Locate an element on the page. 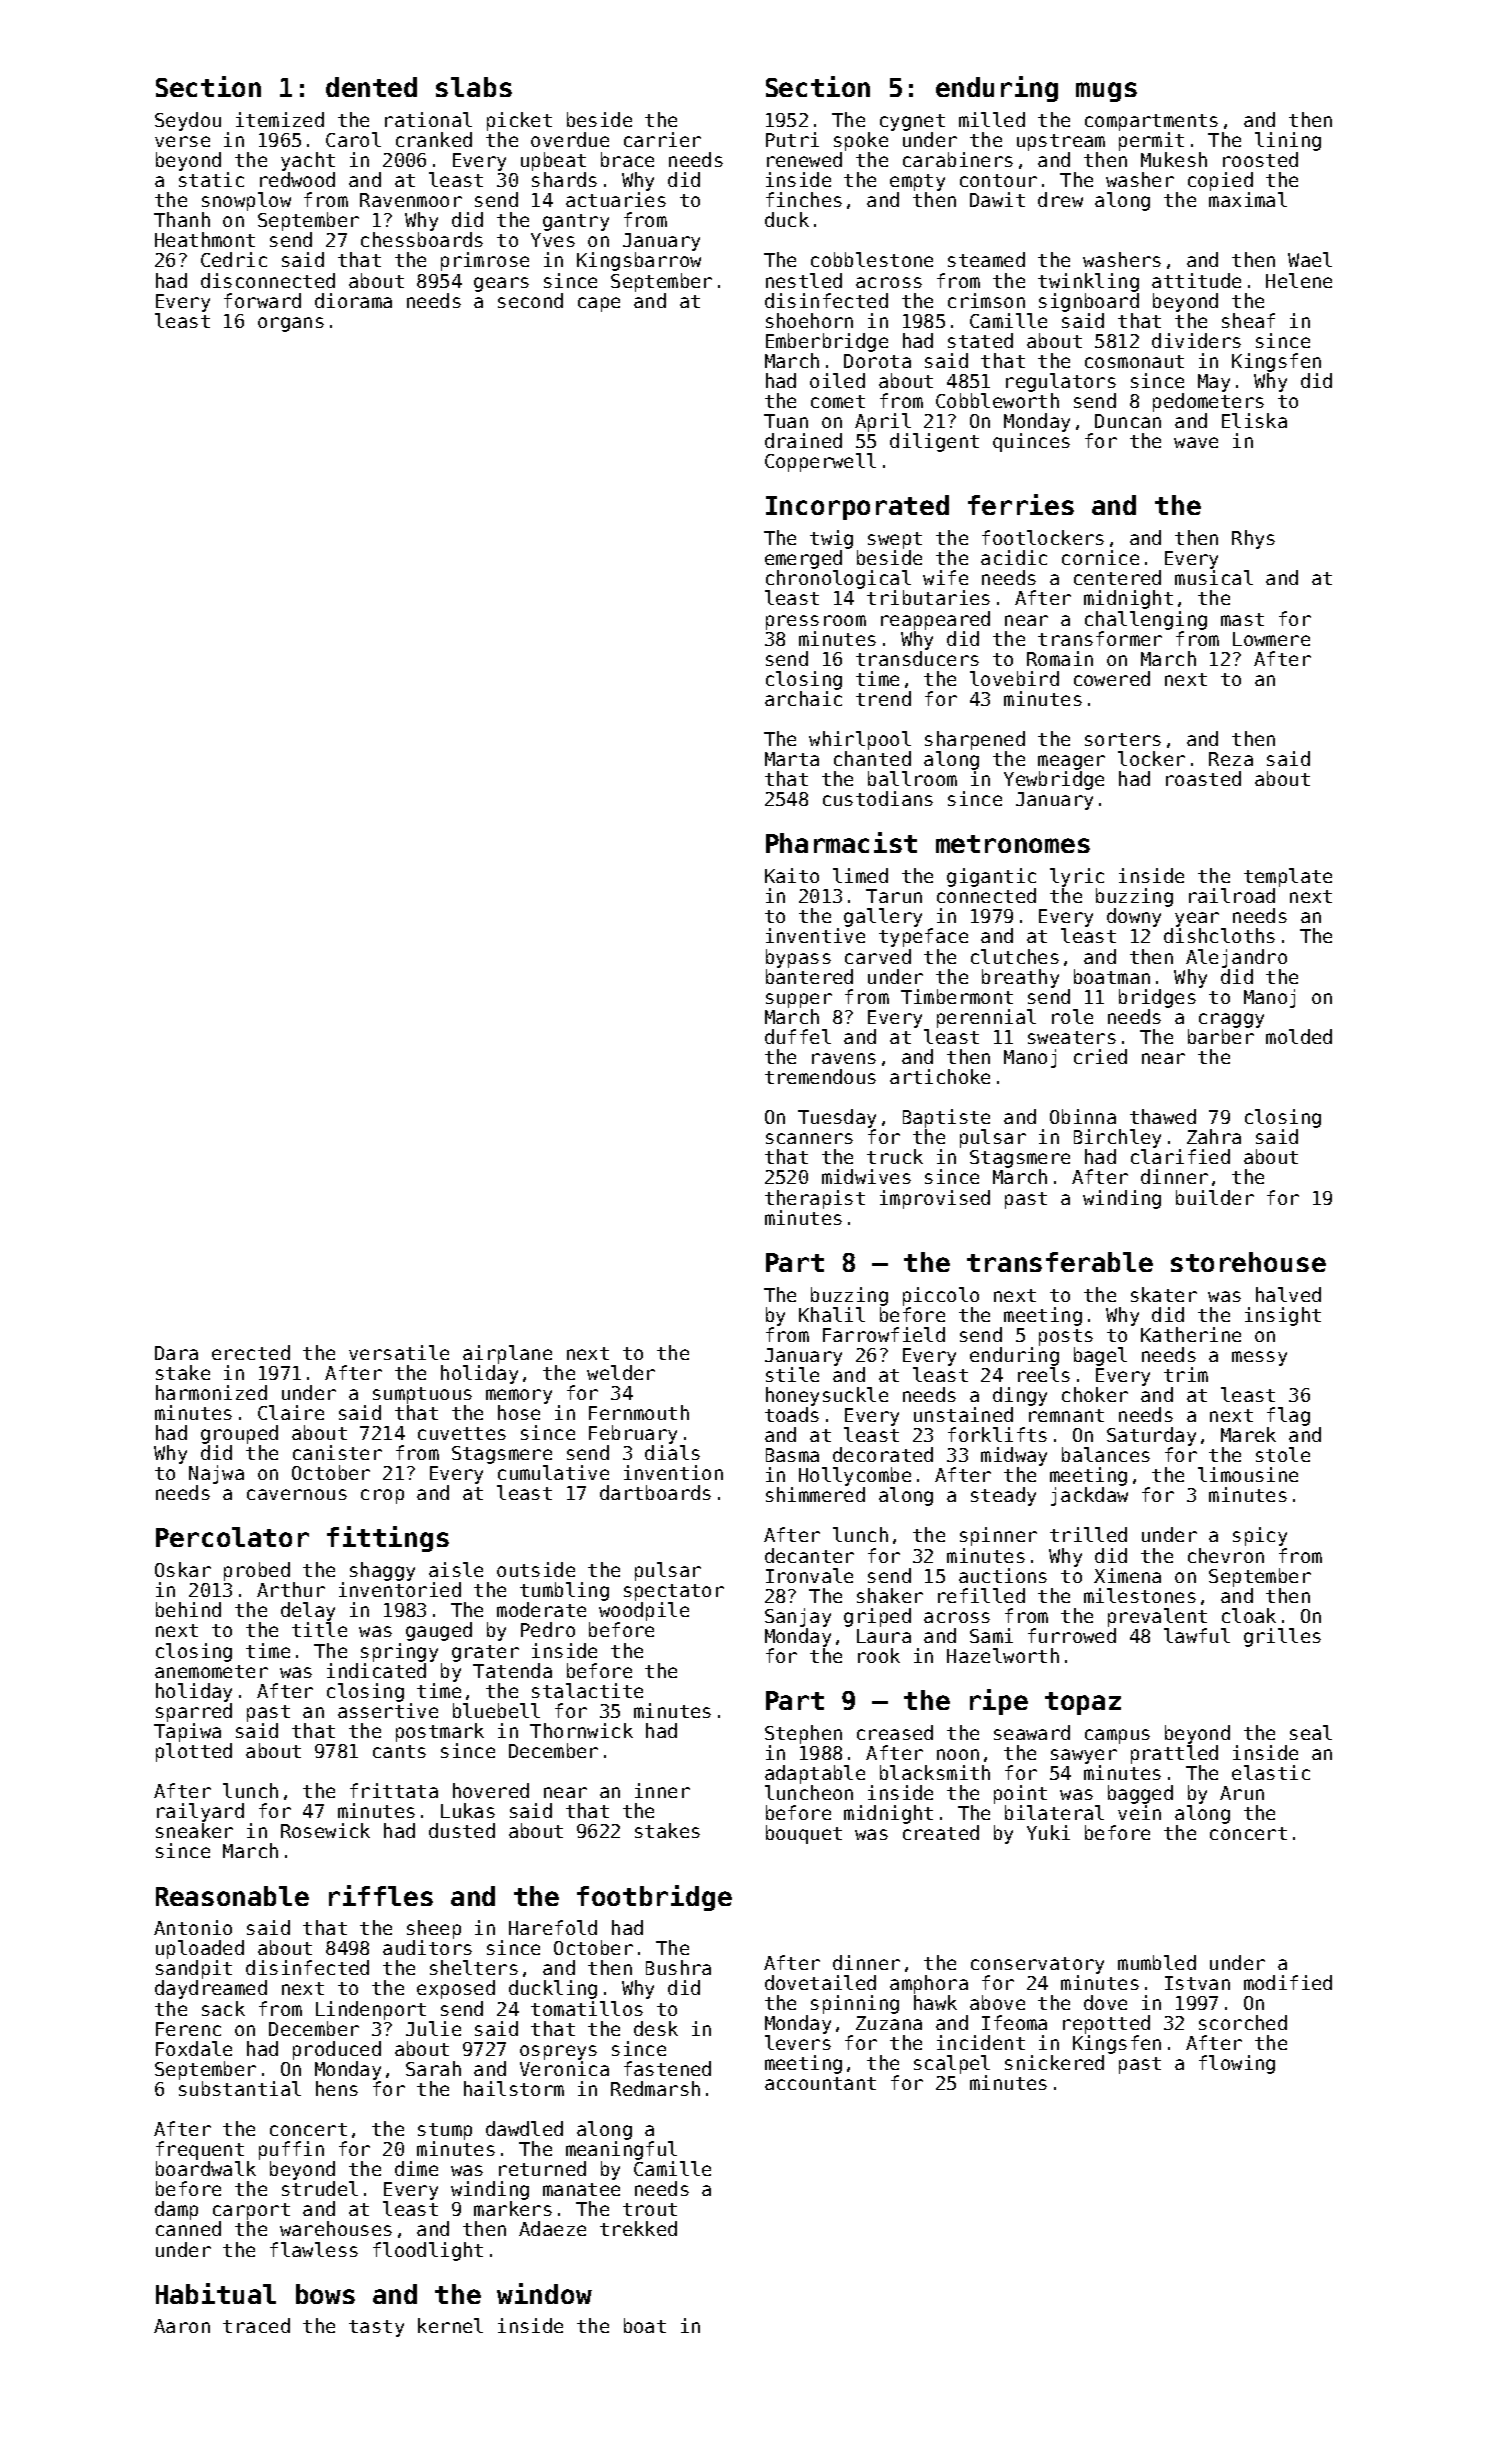 The height and width of the page is (2464, 1496). Seydou is located at coordinates (188, 121).
